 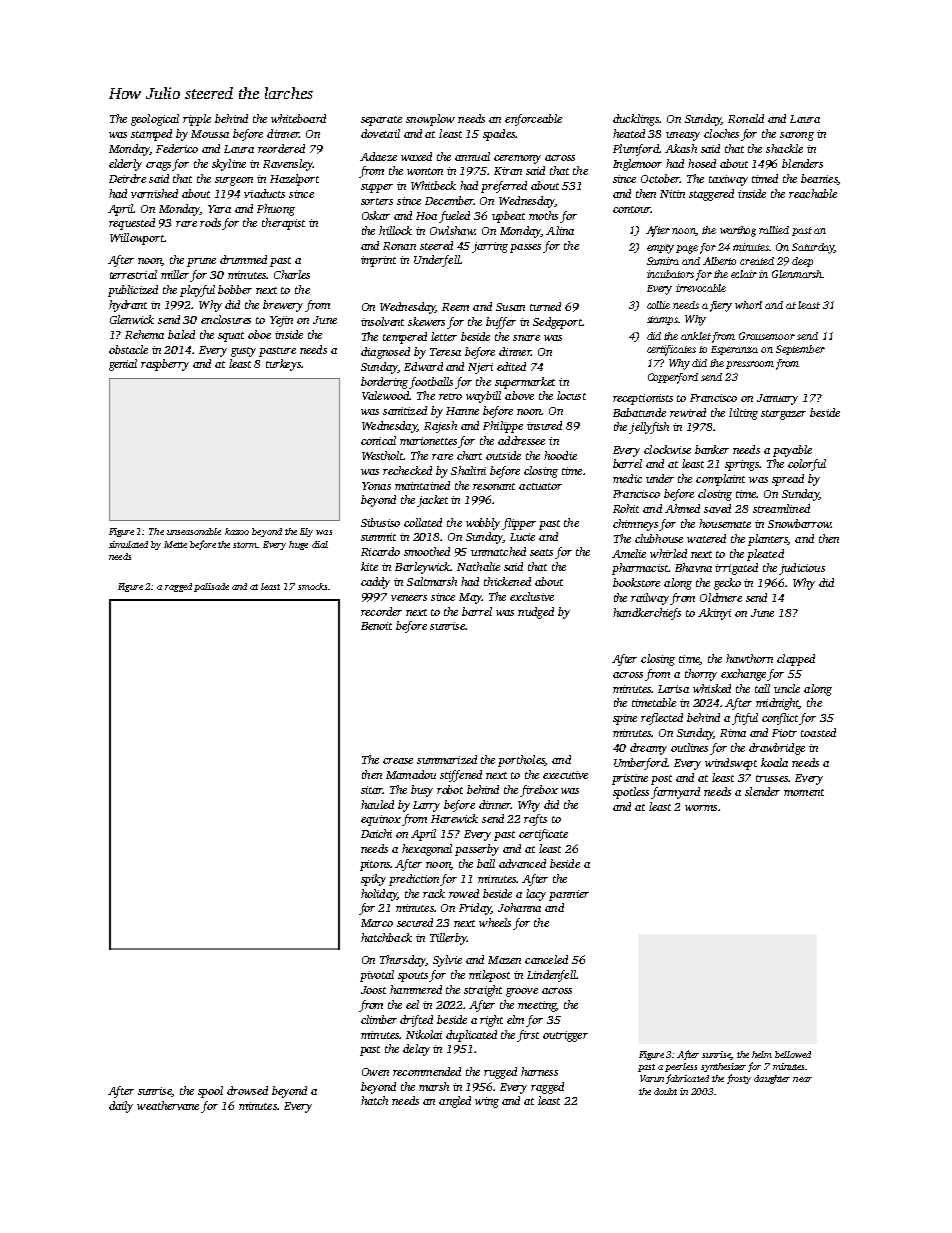 I want to click on Alberto, so click(x=719, y=261).
